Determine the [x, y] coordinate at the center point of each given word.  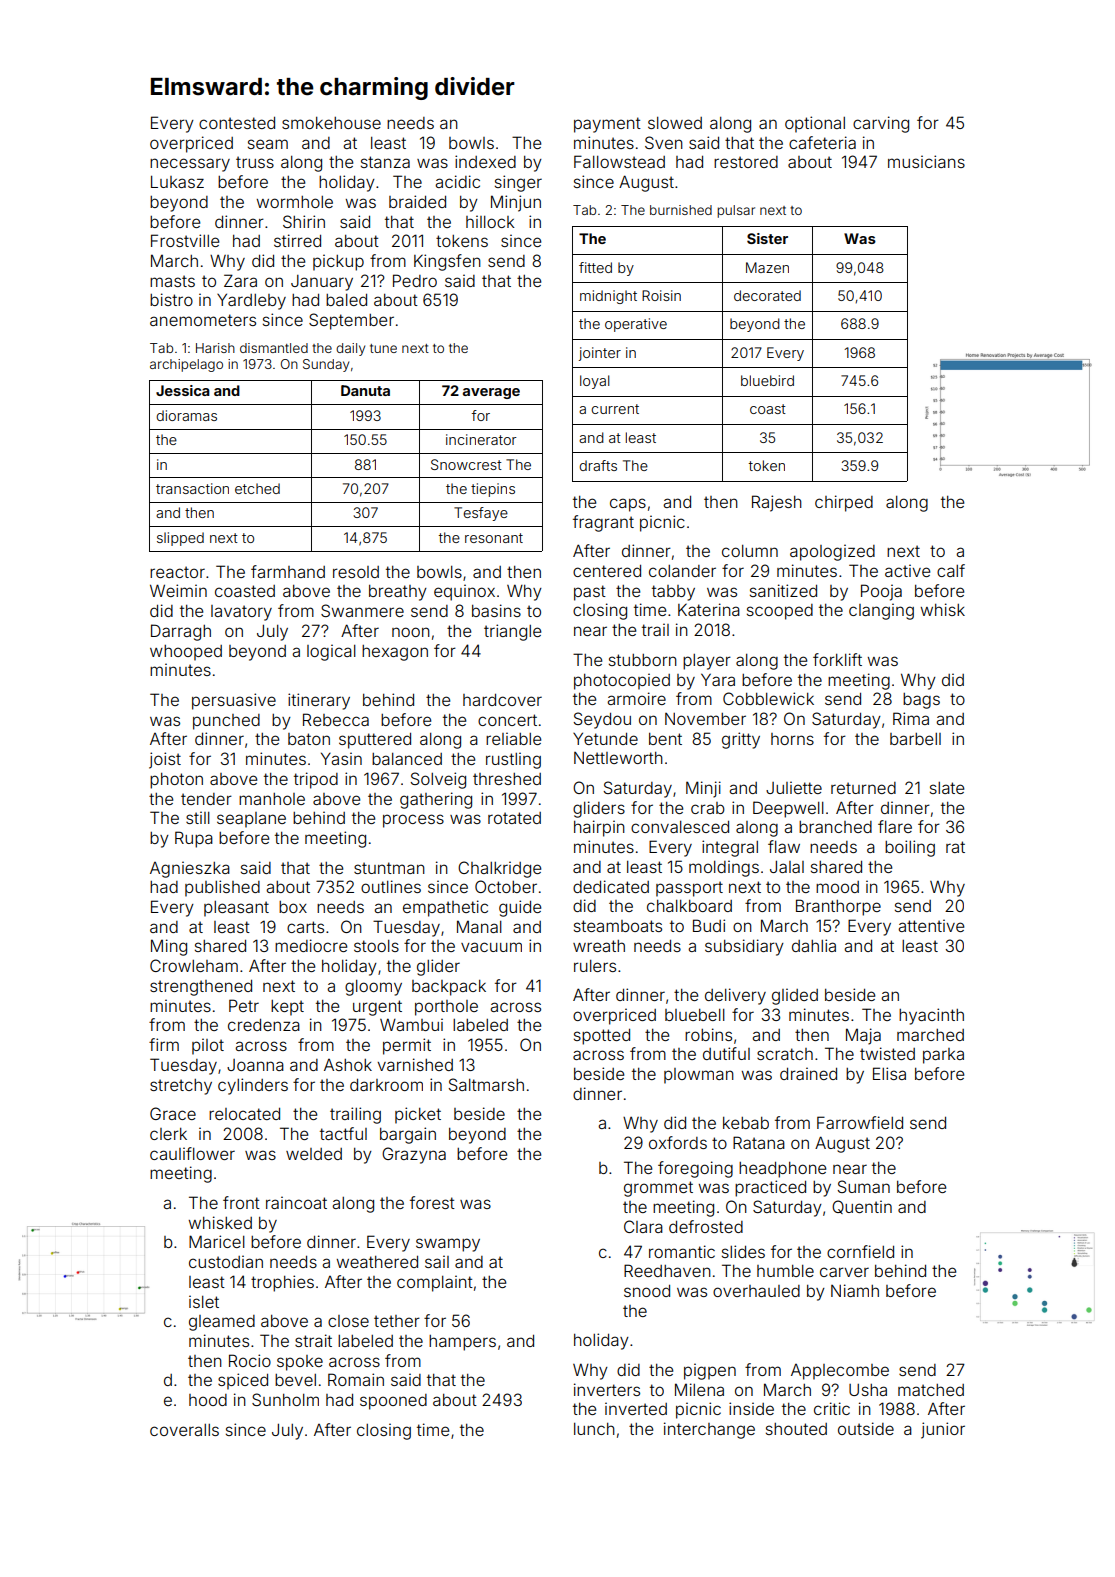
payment [607, 125]
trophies [282, 1283]
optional [815, 124]
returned [863, 788]
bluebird [767, 380]
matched [931, 1390]
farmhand [288, 571]
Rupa [194, 839]
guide [520, 908]
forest [432, 1202]
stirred [297, 240]
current [615, 409]
